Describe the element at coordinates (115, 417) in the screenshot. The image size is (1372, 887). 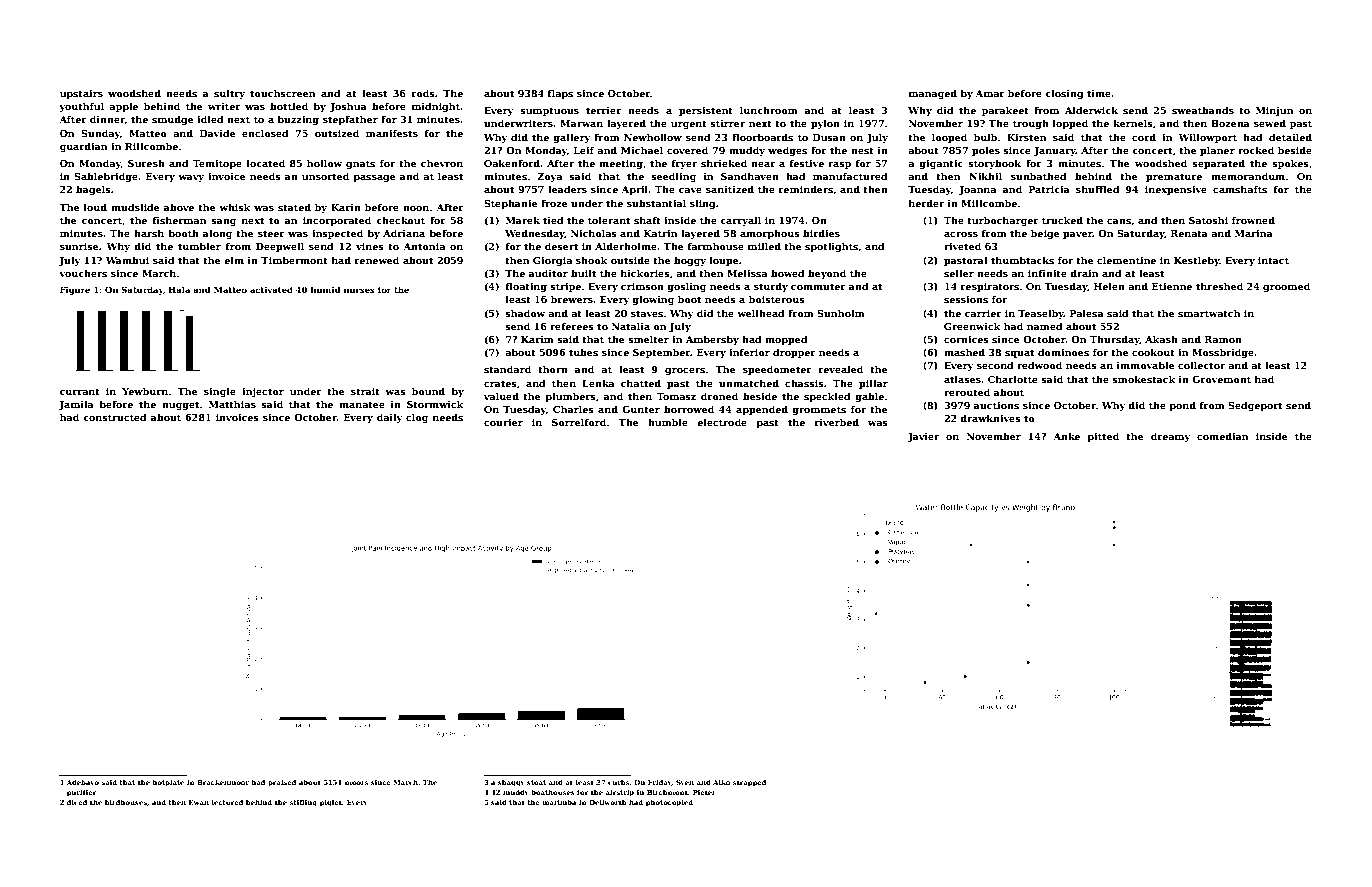
I see `constructed` at that location.
